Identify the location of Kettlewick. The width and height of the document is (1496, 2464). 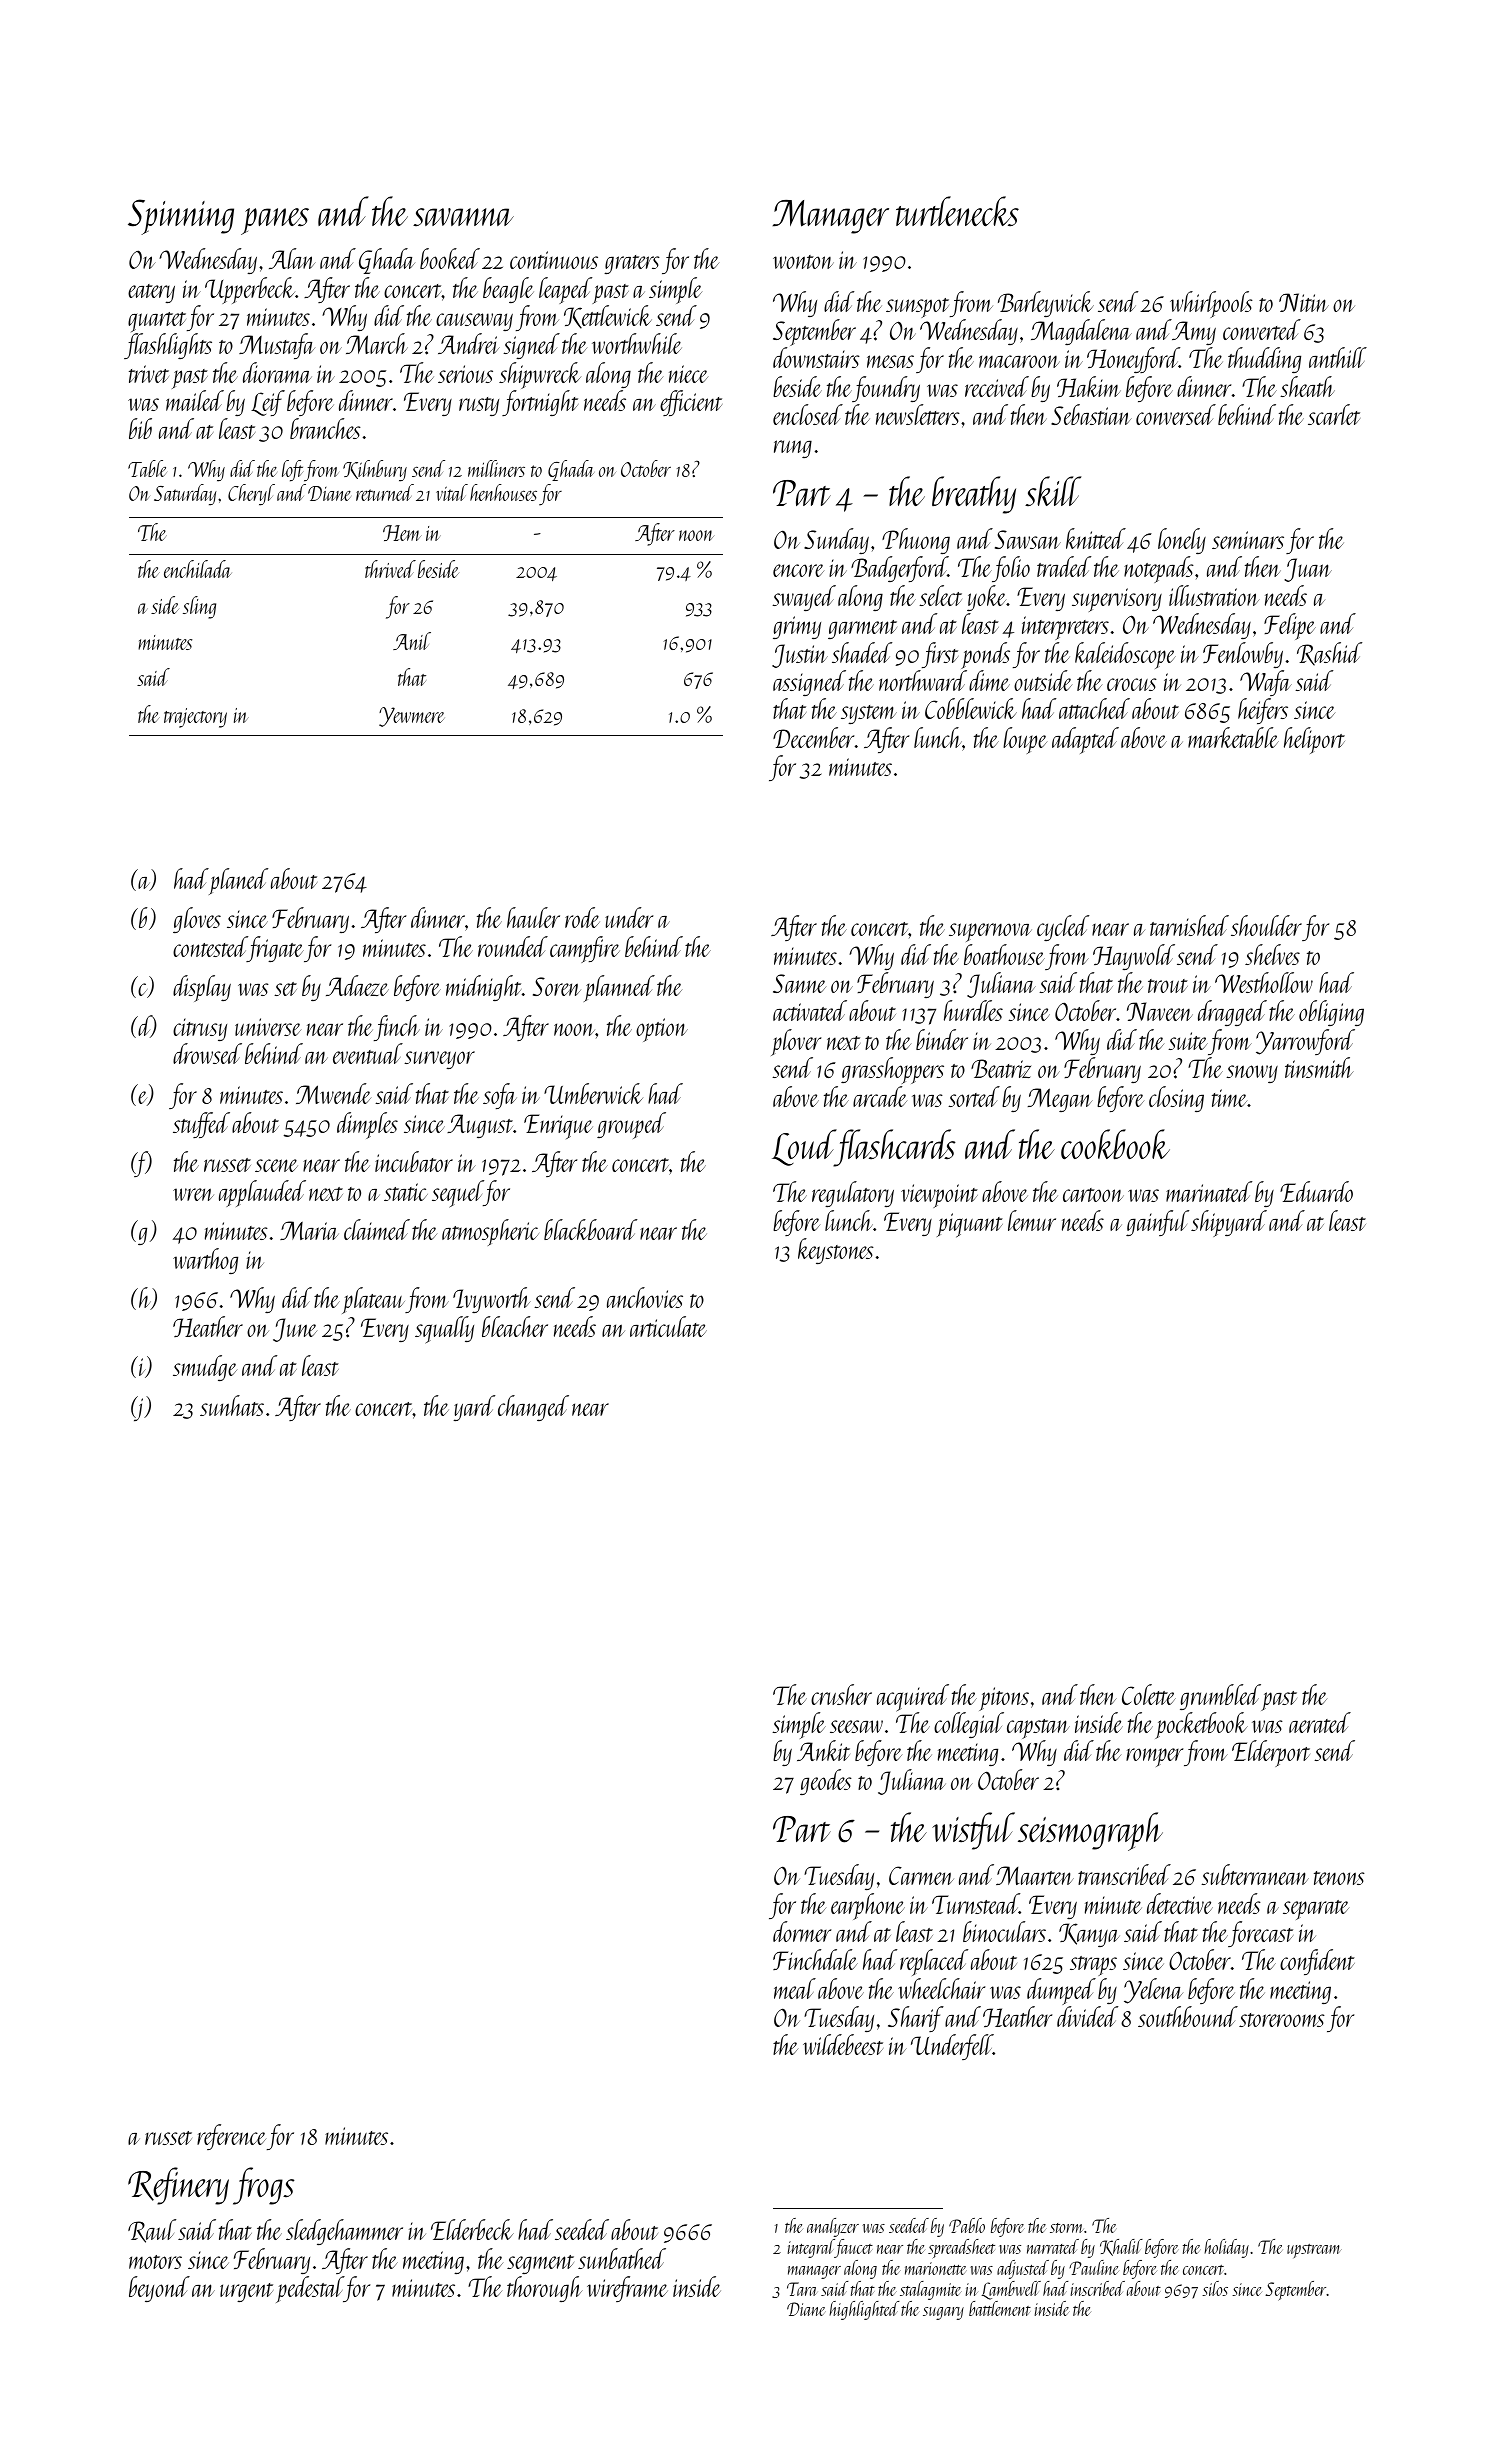
(608, 317).
